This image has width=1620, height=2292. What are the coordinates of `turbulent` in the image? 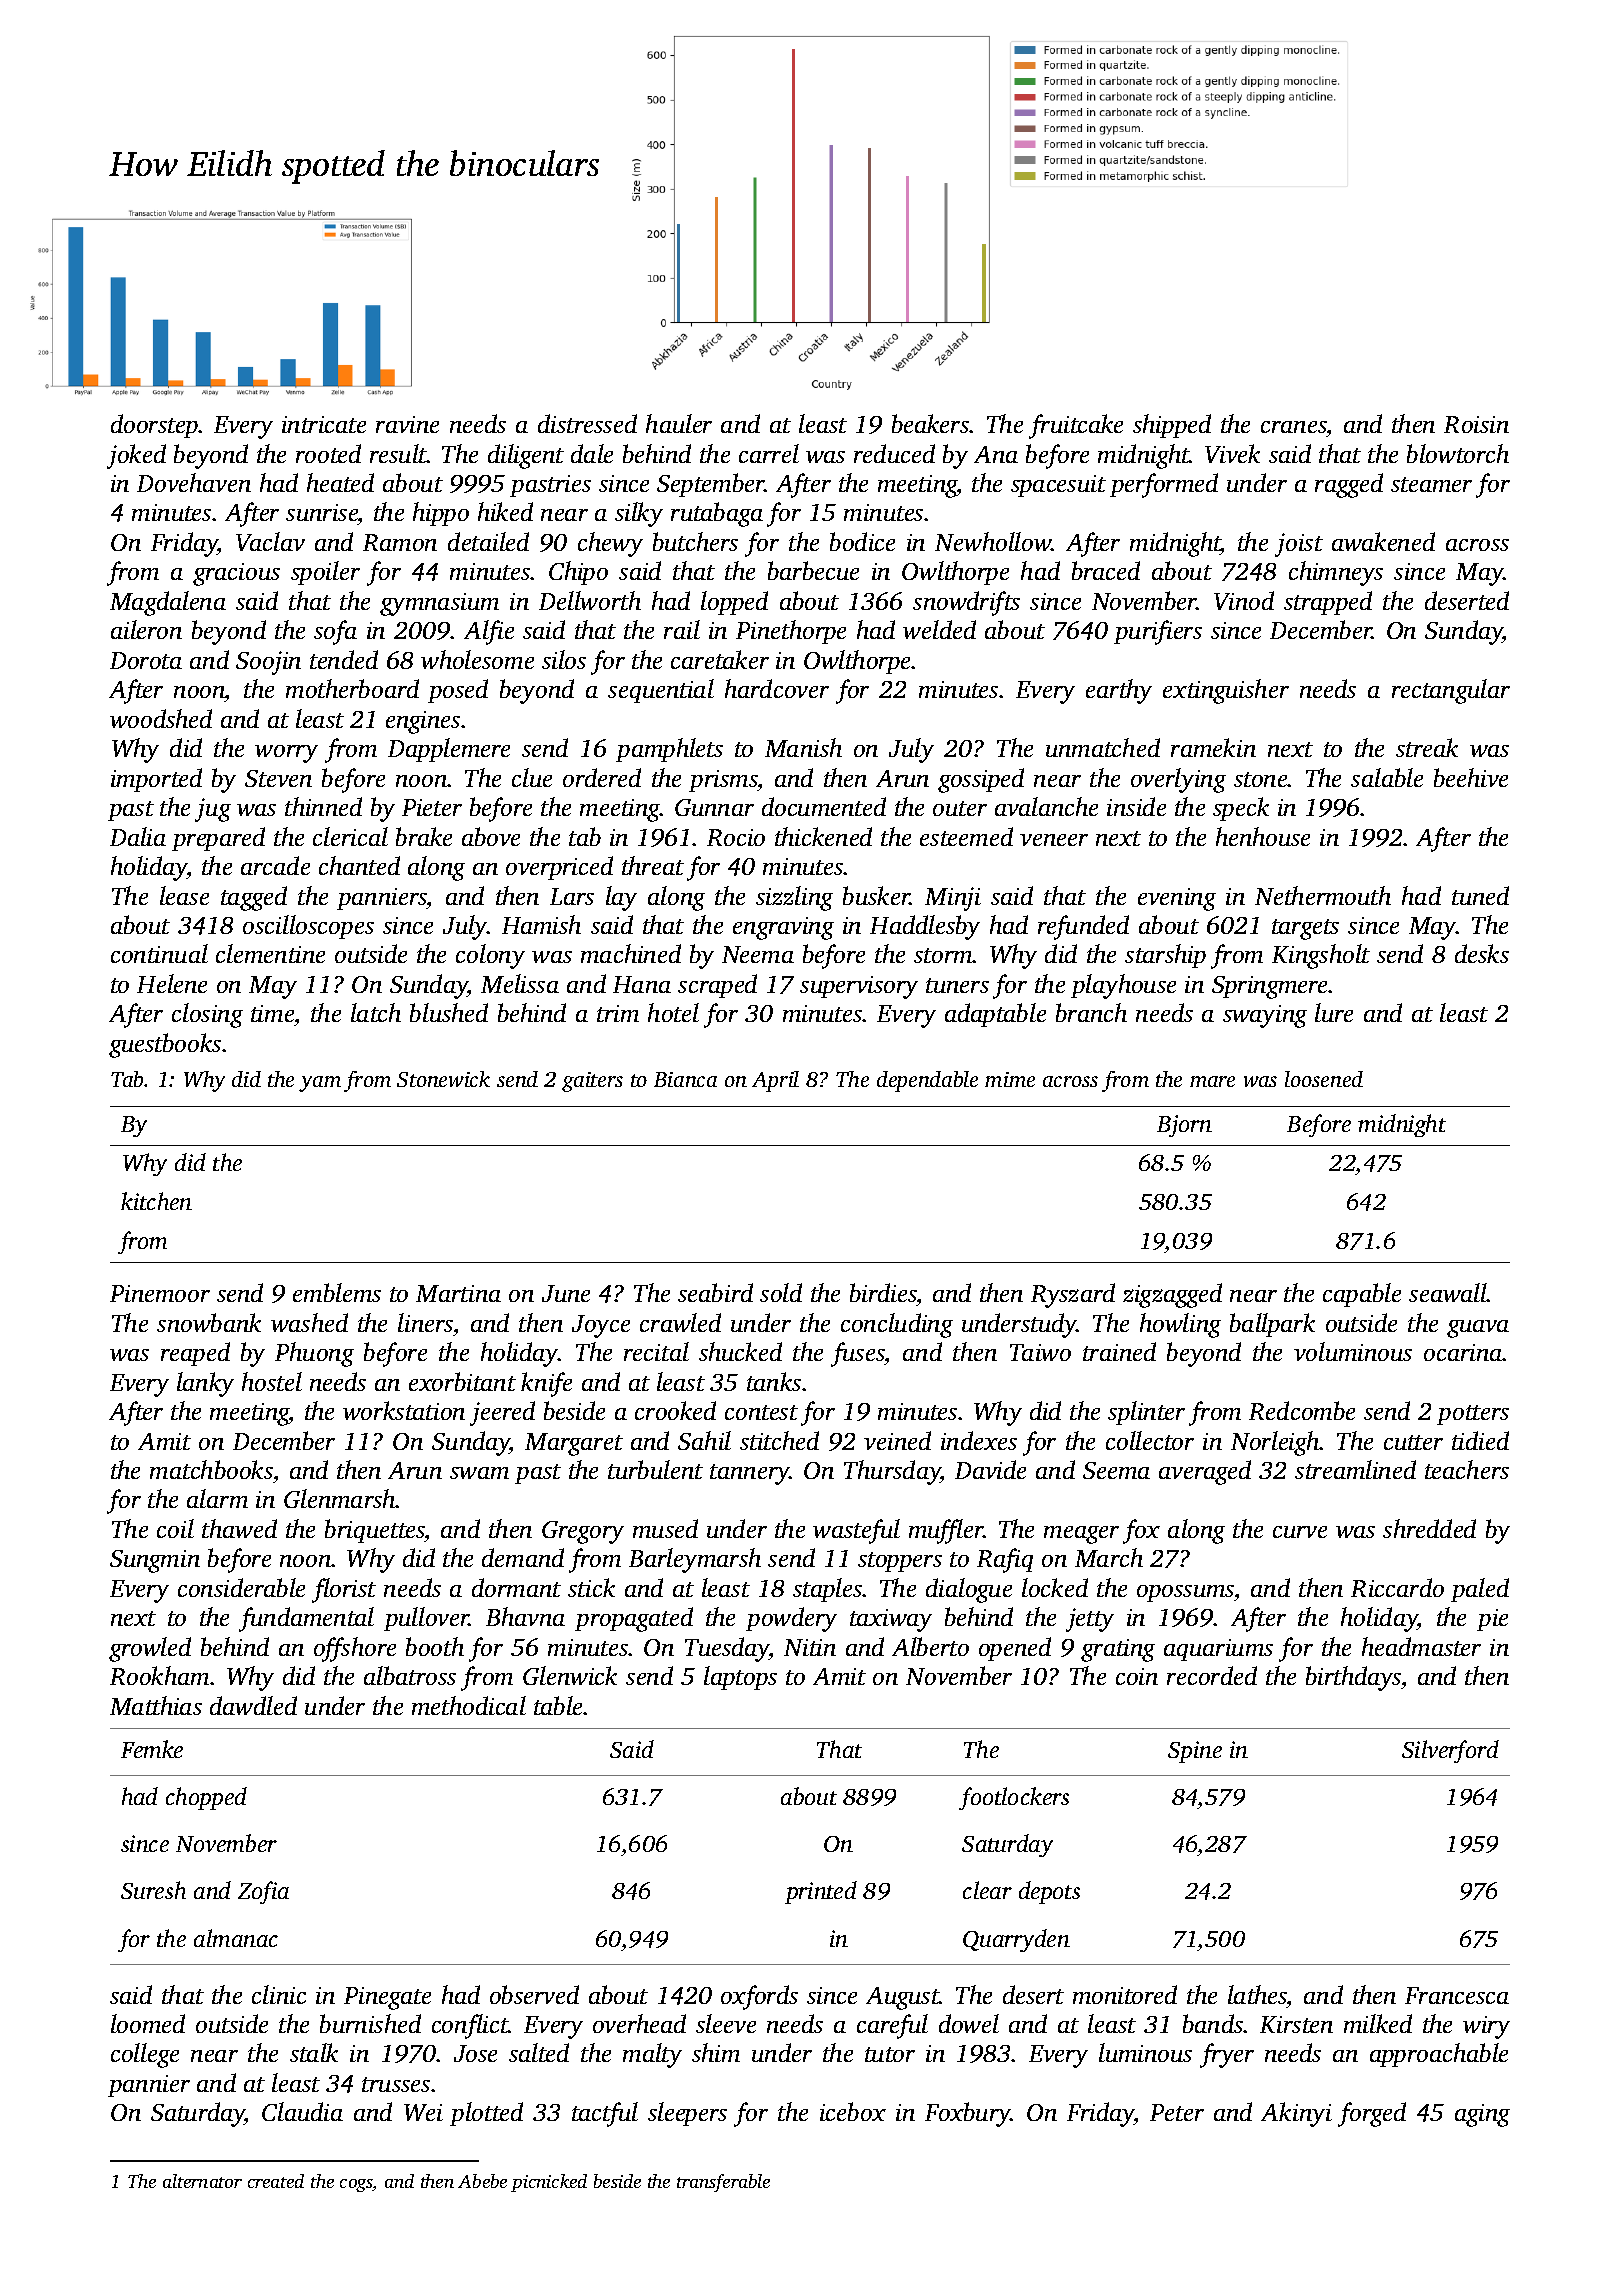 It's located at (655, 1469).
